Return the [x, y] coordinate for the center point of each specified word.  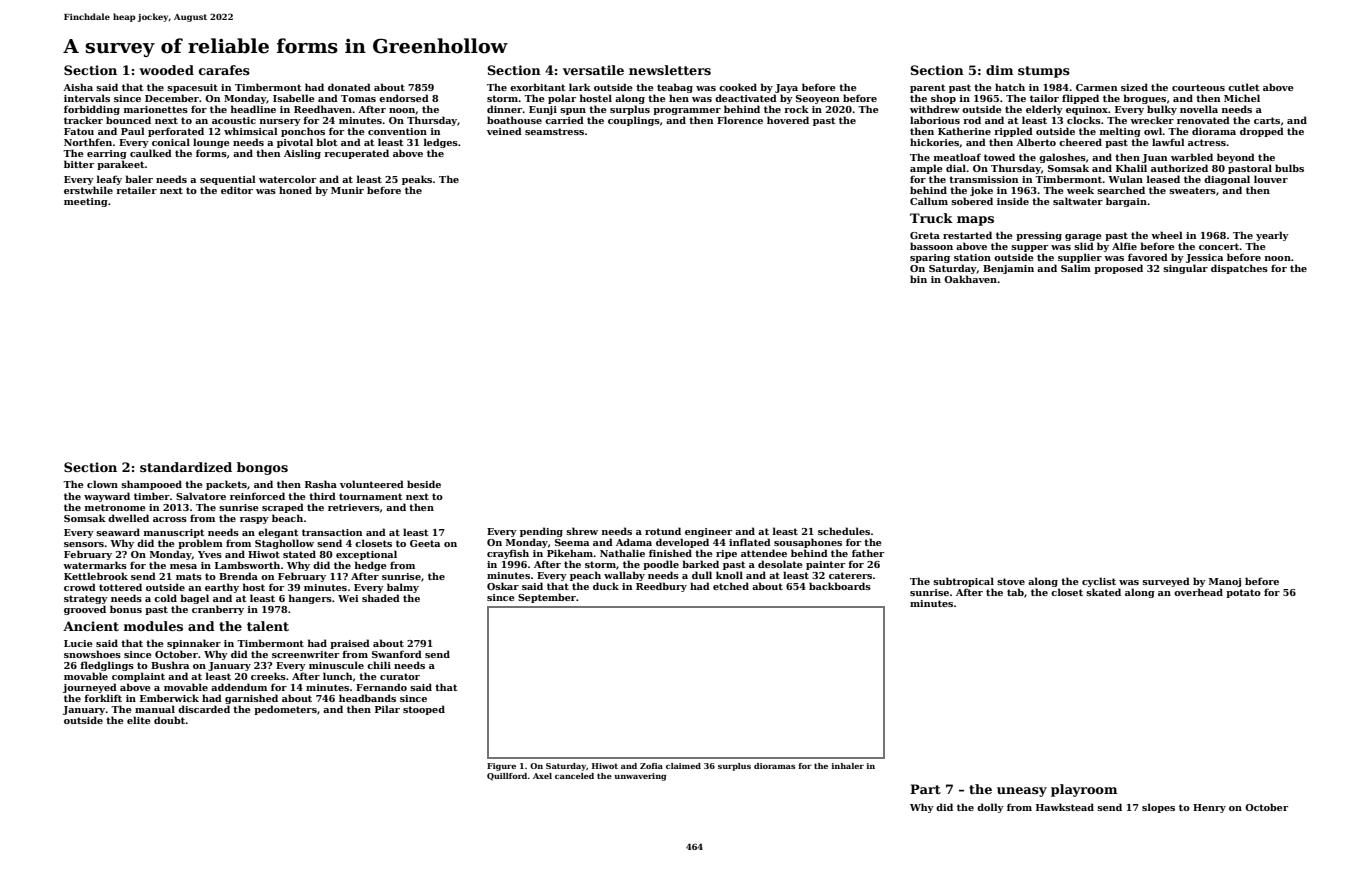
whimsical [251, 131]
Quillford [507, 777]
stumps [1044, 72]
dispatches [1239, 269]
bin [918, 279]
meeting [86, 202]
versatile [593, 70]
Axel [542, 776]
